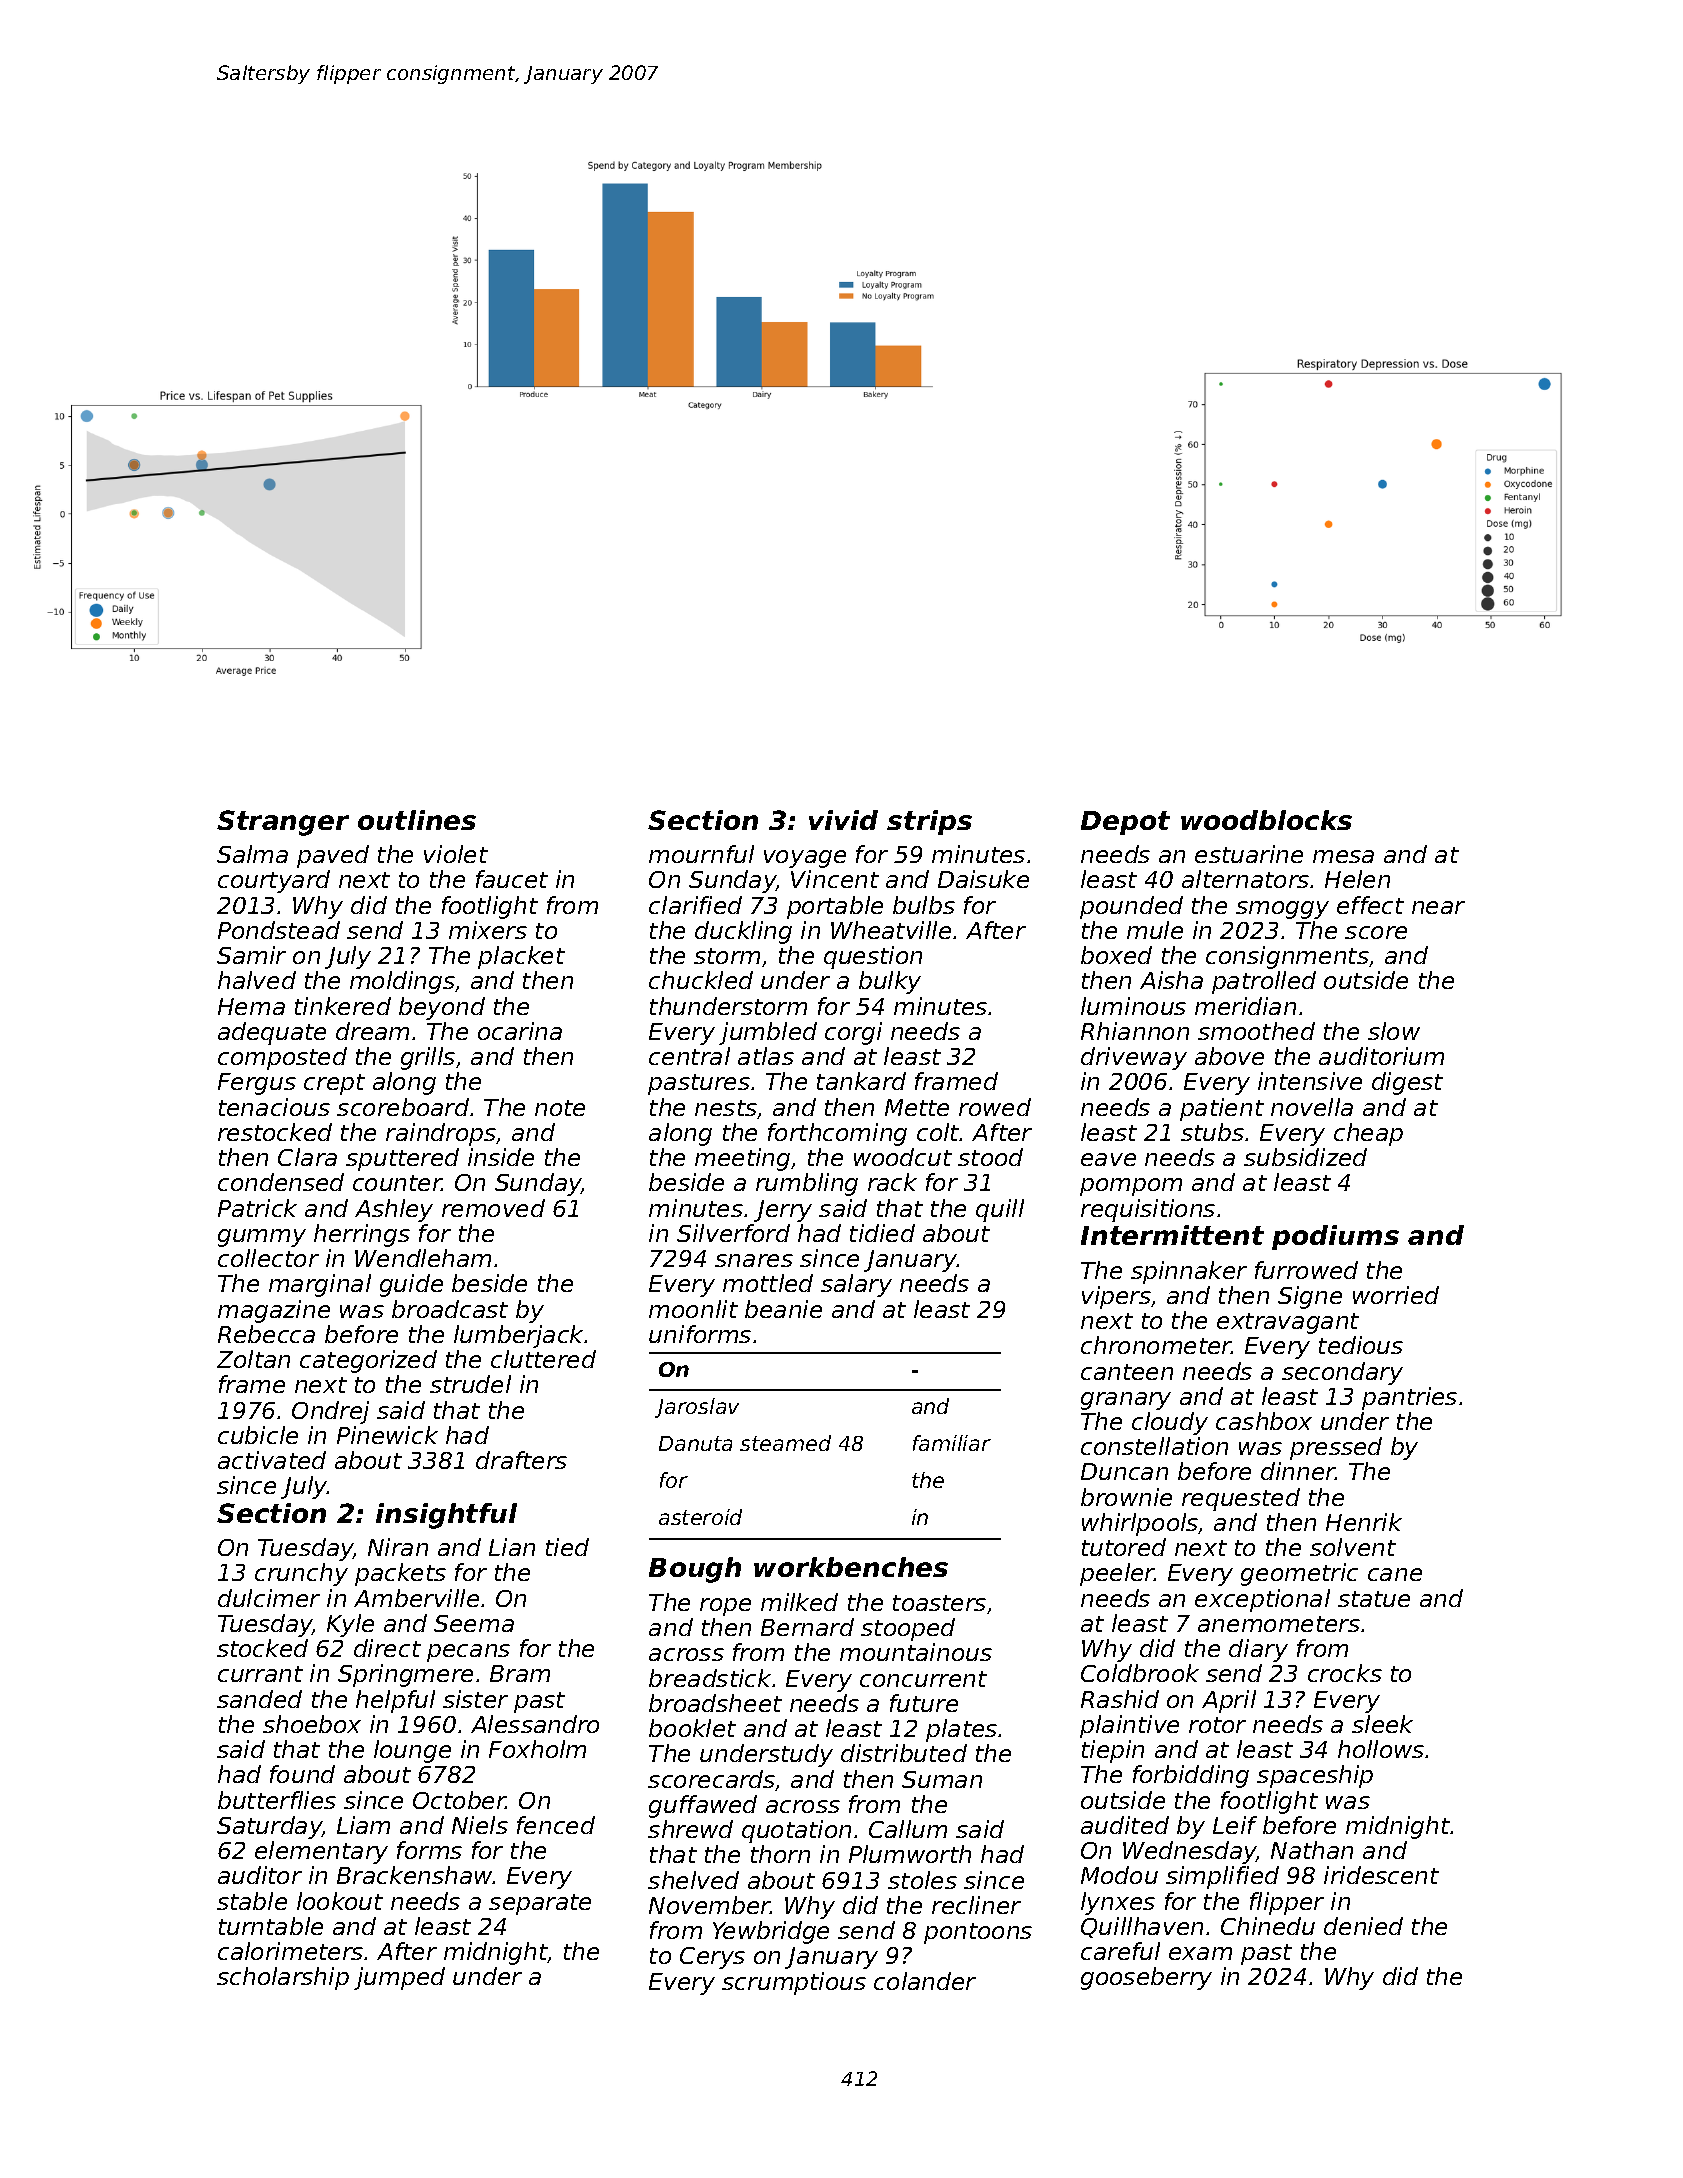 The height and width of the screenshot is (2178, 1683). Describe the element at coordinates (929, 822) in the screenshot. I see `strips` at that location.
